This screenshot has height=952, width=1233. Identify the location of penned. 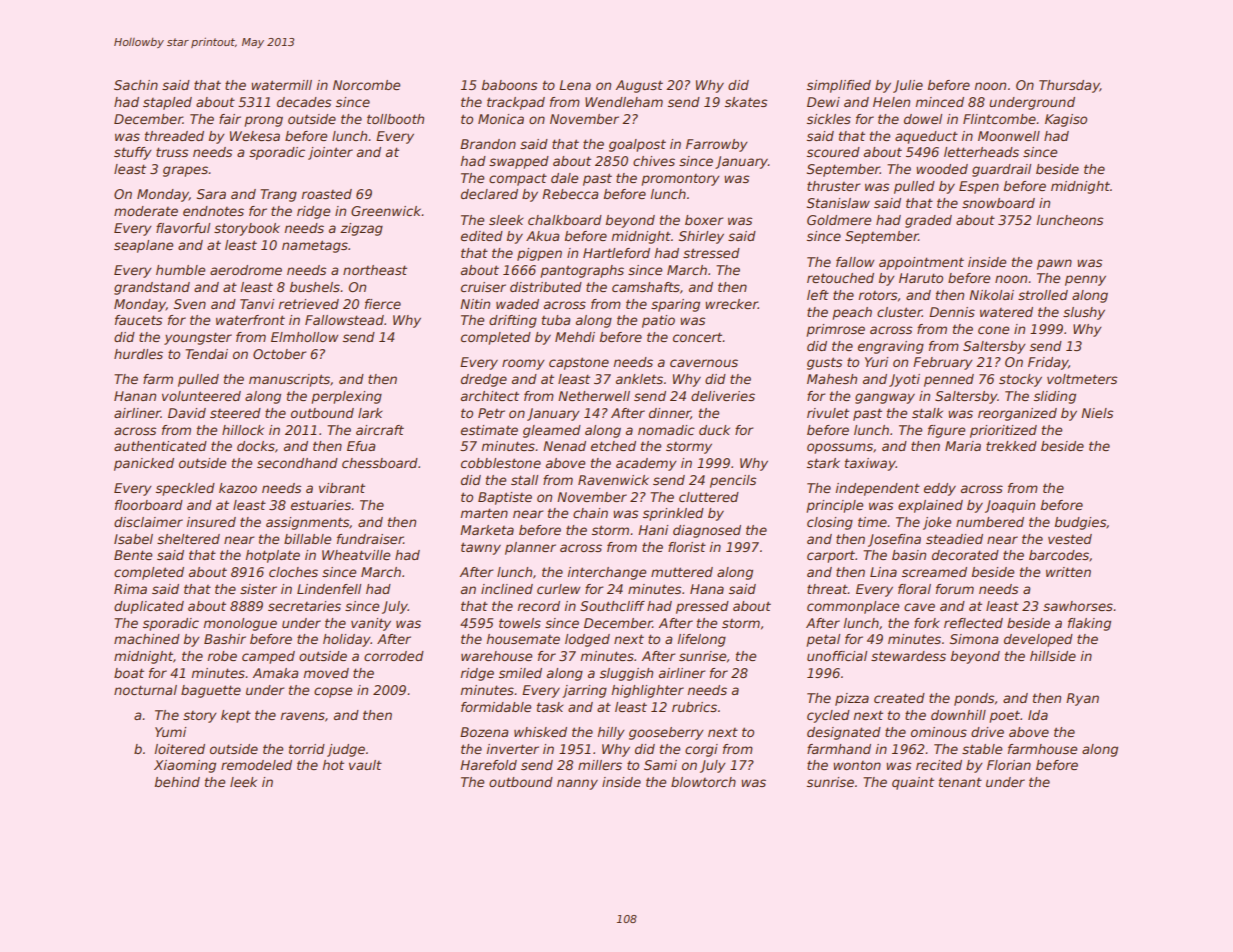
(949, 380).
